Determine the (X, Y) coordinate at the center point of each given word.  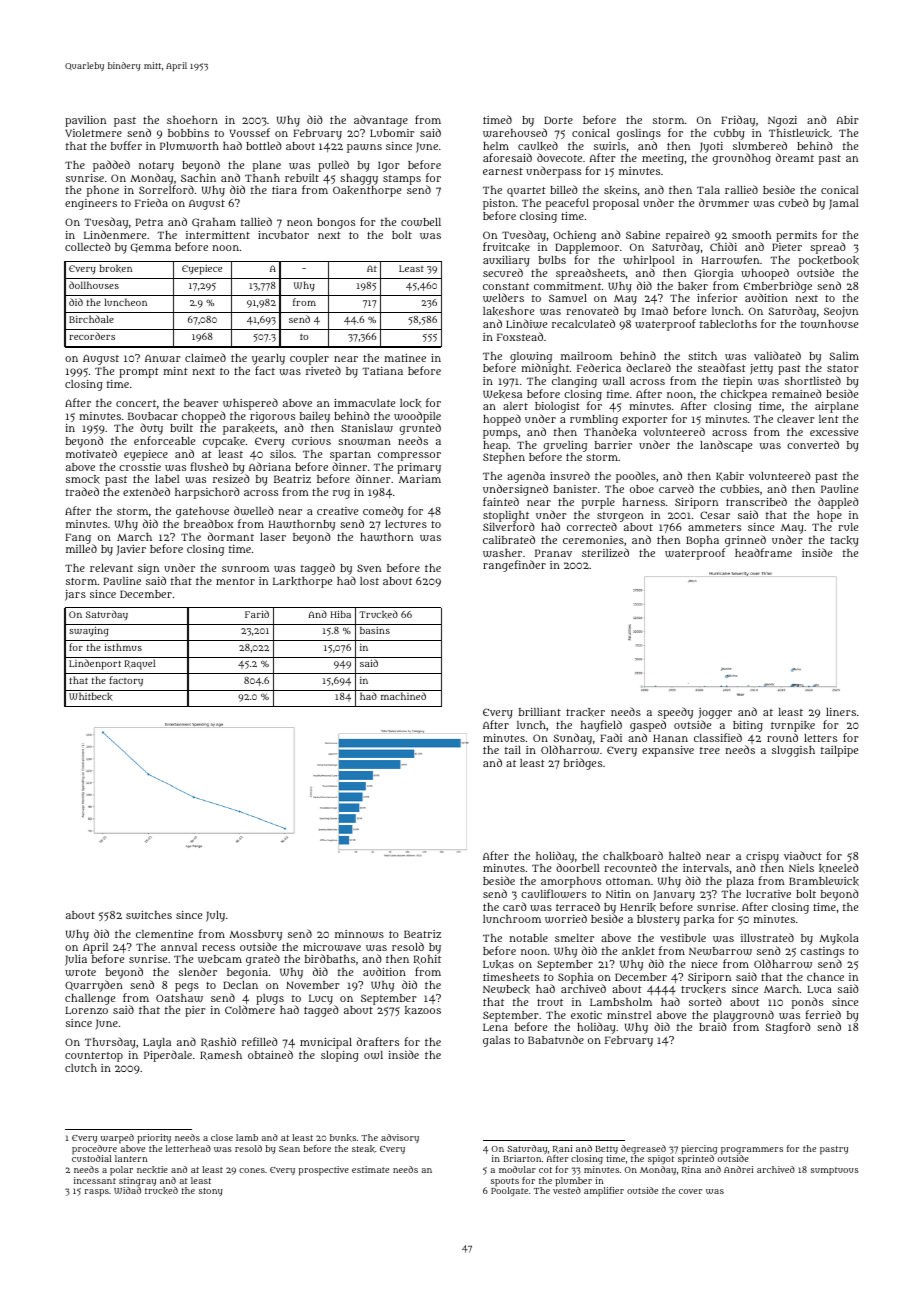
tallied (256, 221)
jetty (761, 369)
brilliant (540, 712)
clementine (164, 934)
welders (503, 297)
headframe (763, 552)
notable (529, 938)
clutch (81, 1068)
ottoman (628, 881)
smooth (751, 235)
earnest (503, 171)
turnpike (793, 726)
